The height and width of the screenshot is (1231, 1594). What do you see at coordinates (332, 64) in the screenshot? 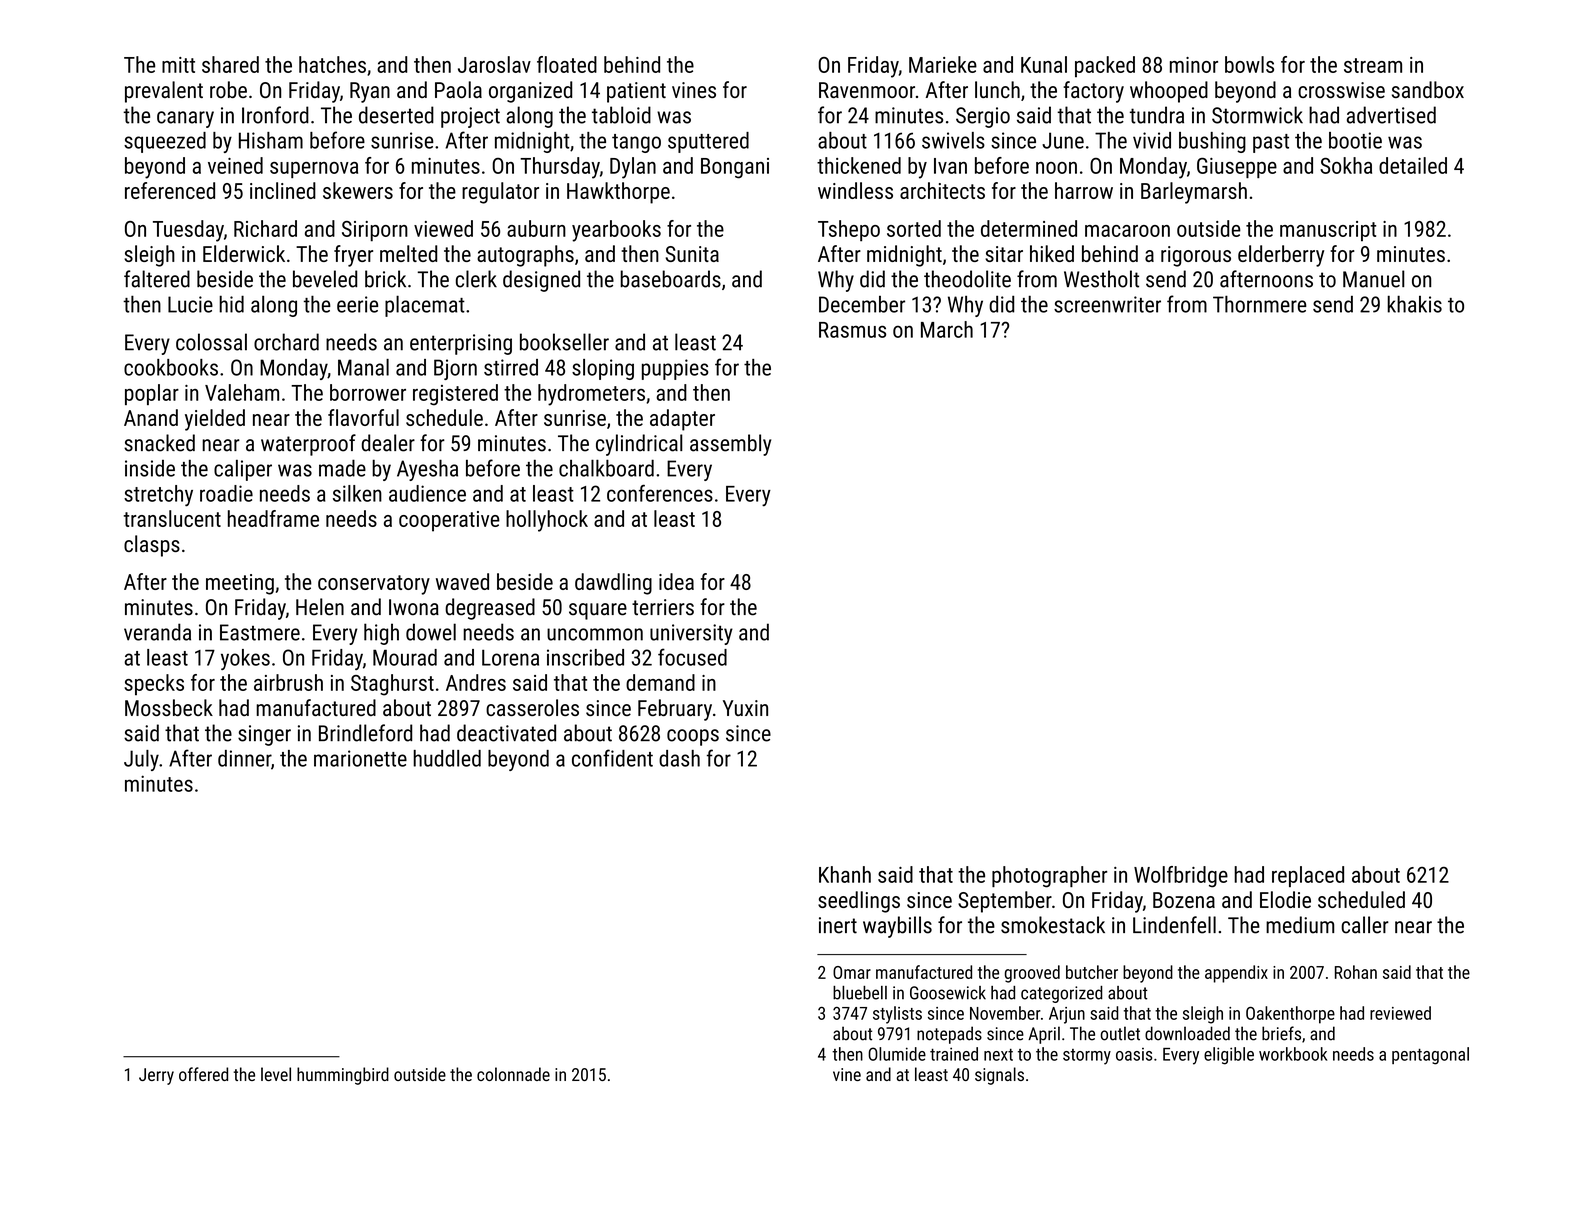
I see `hatches` at bounding box center [332, 64].
